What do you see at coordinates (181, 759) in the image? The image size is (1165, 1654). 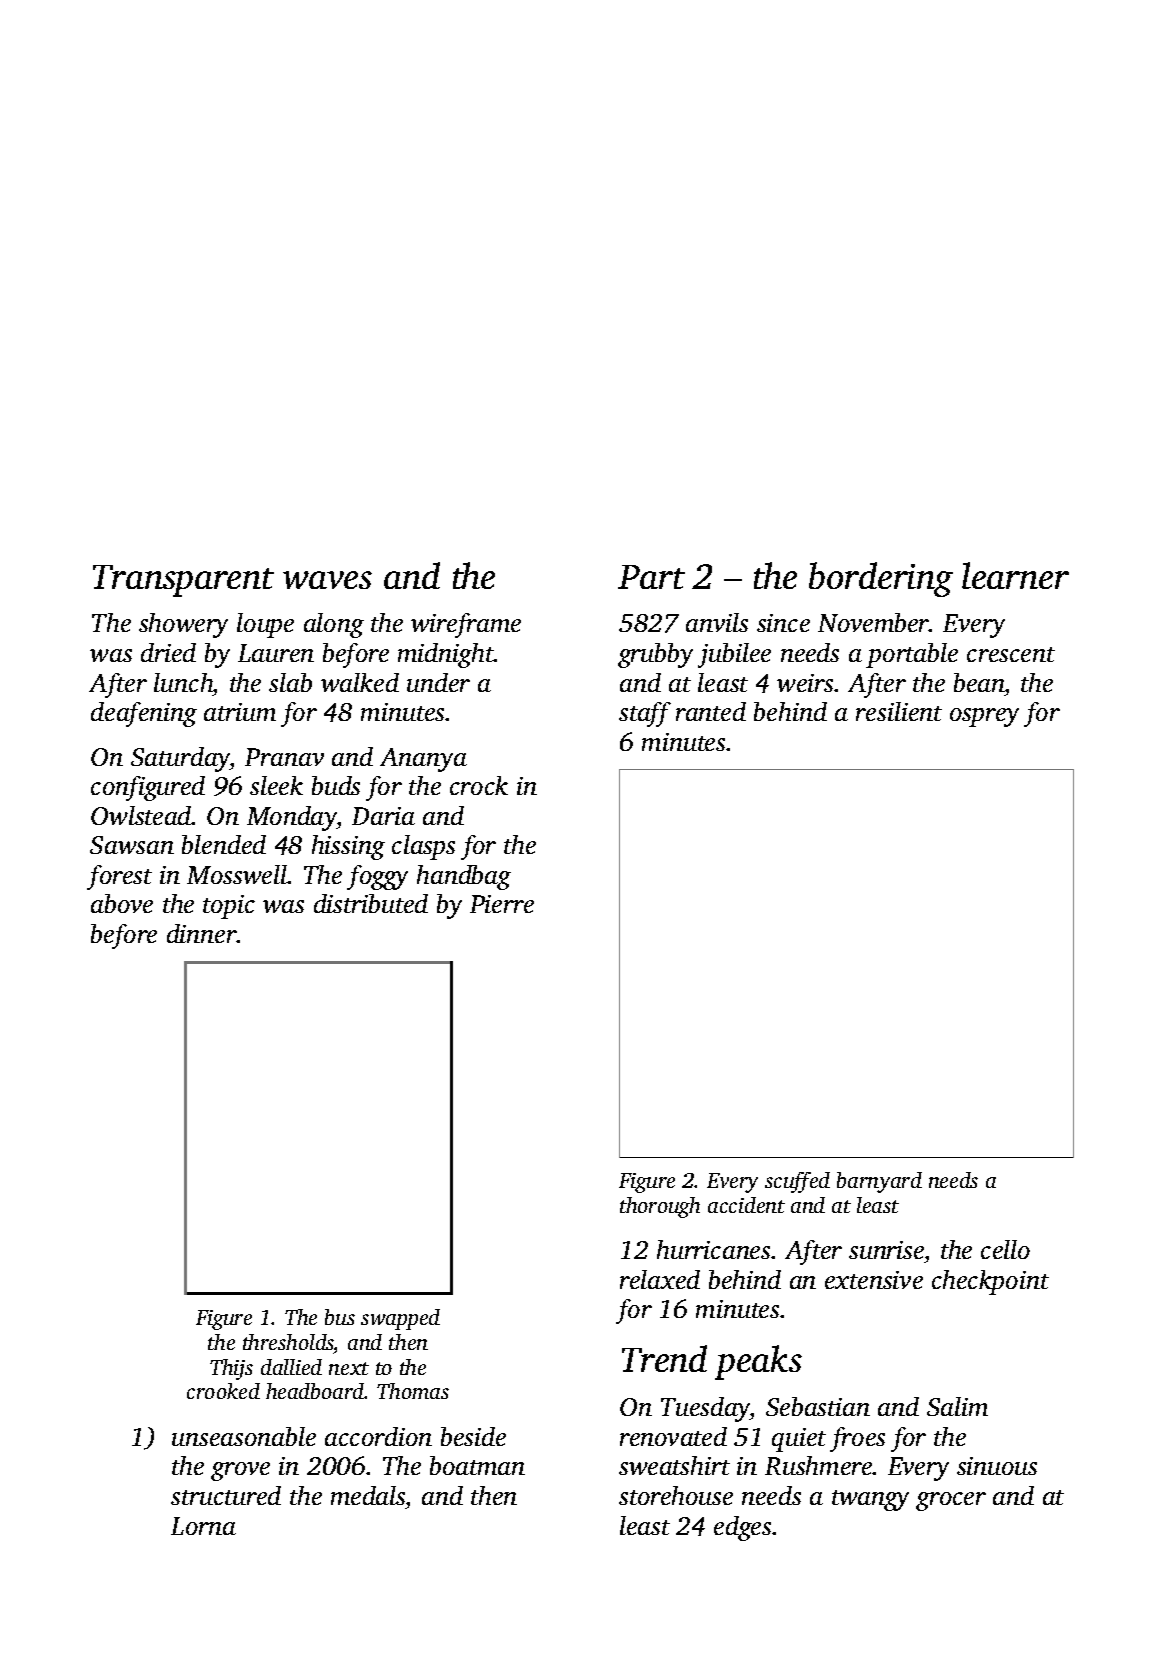 I see `Saturday` at bounding box center [181, 759].
